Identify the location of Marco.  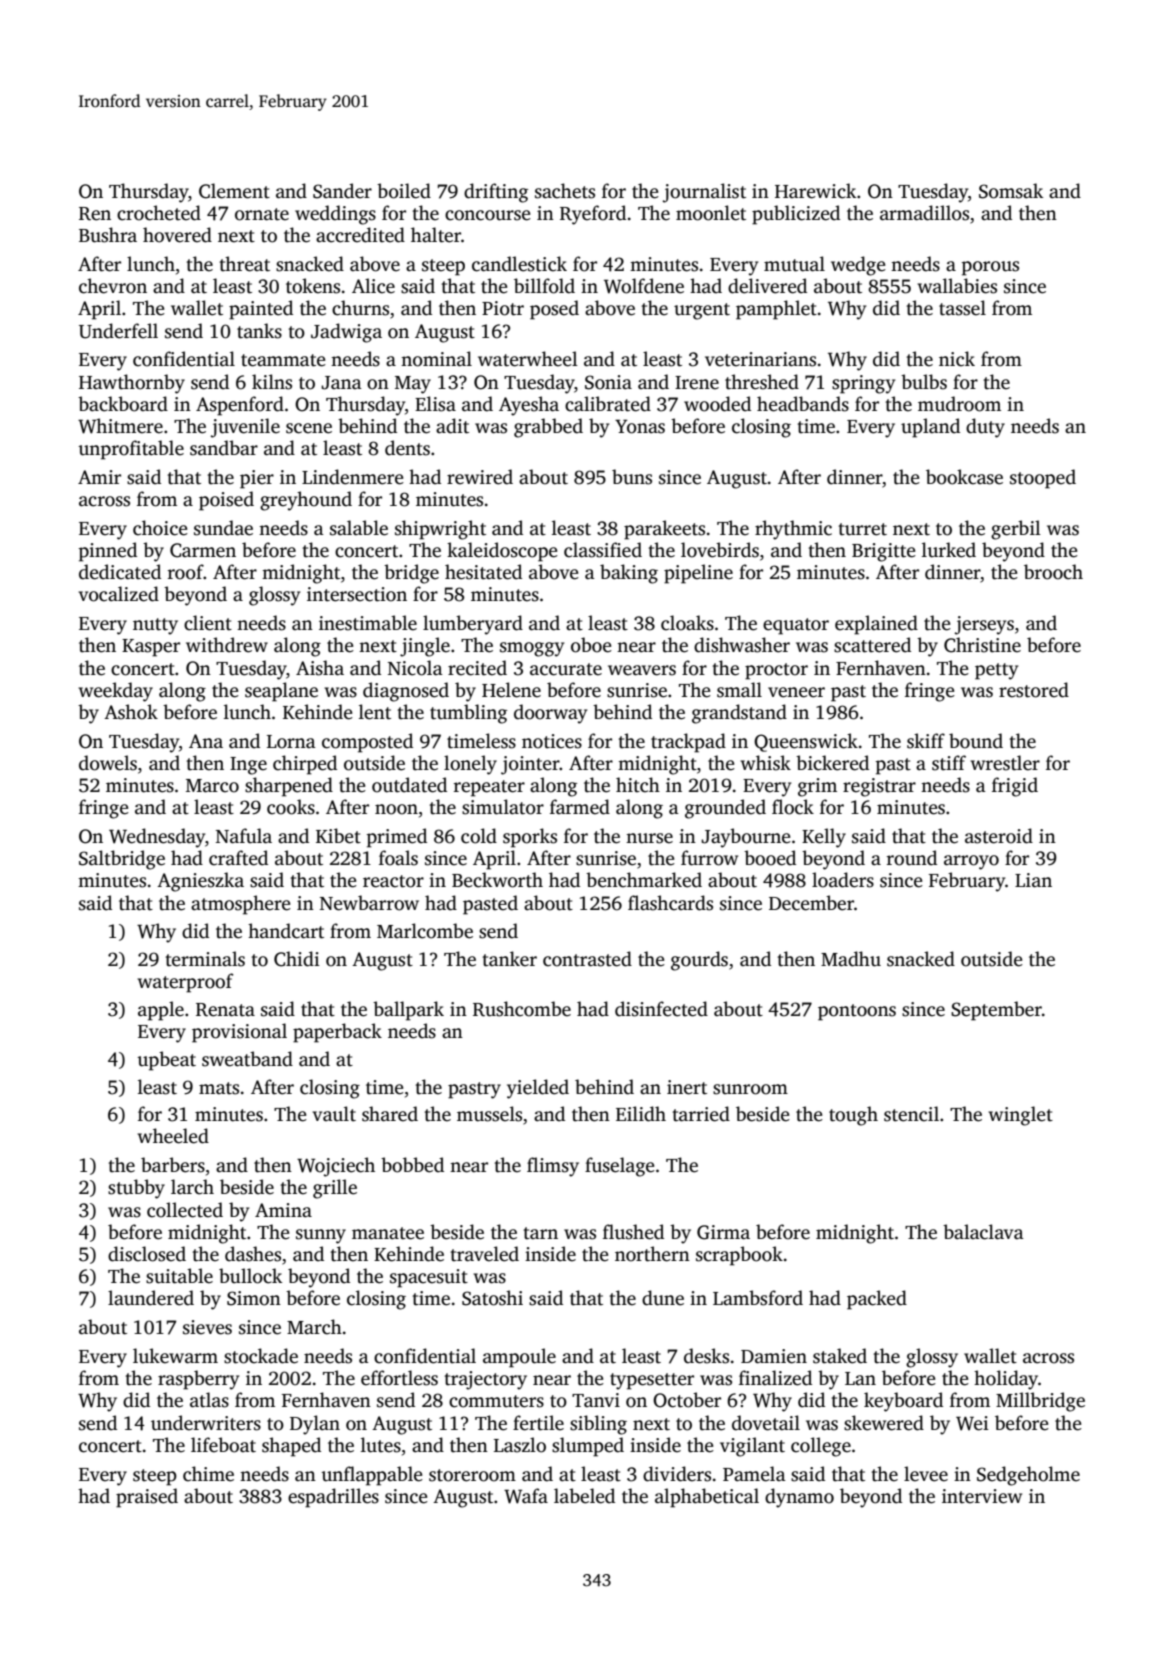
(212, 786).
